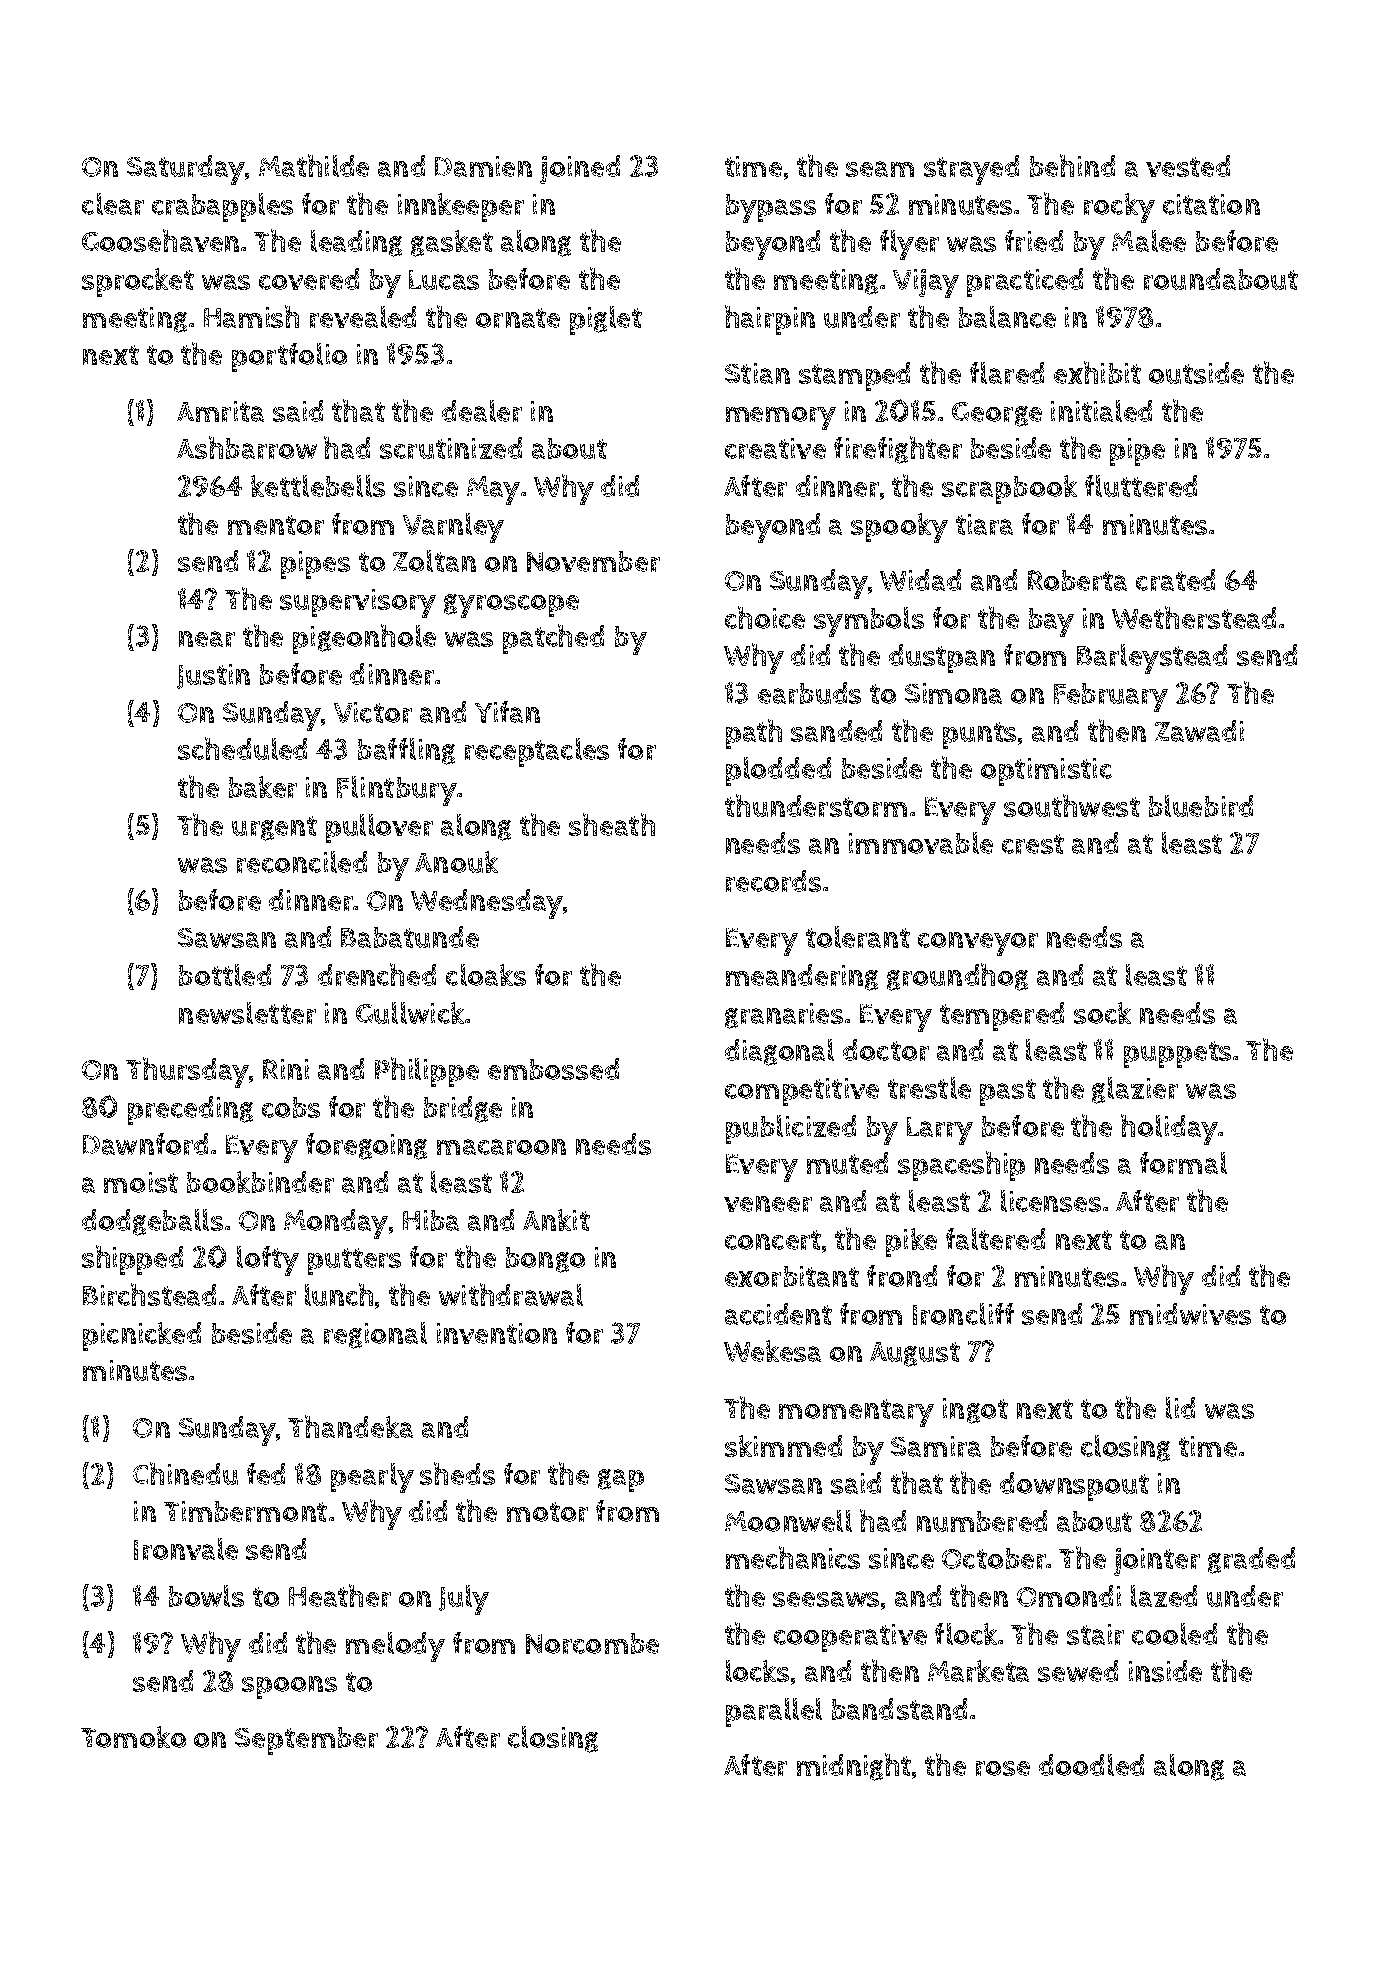 This document has width=1386, height=1969. I want to click on seesaws, so click(826, 1599).
